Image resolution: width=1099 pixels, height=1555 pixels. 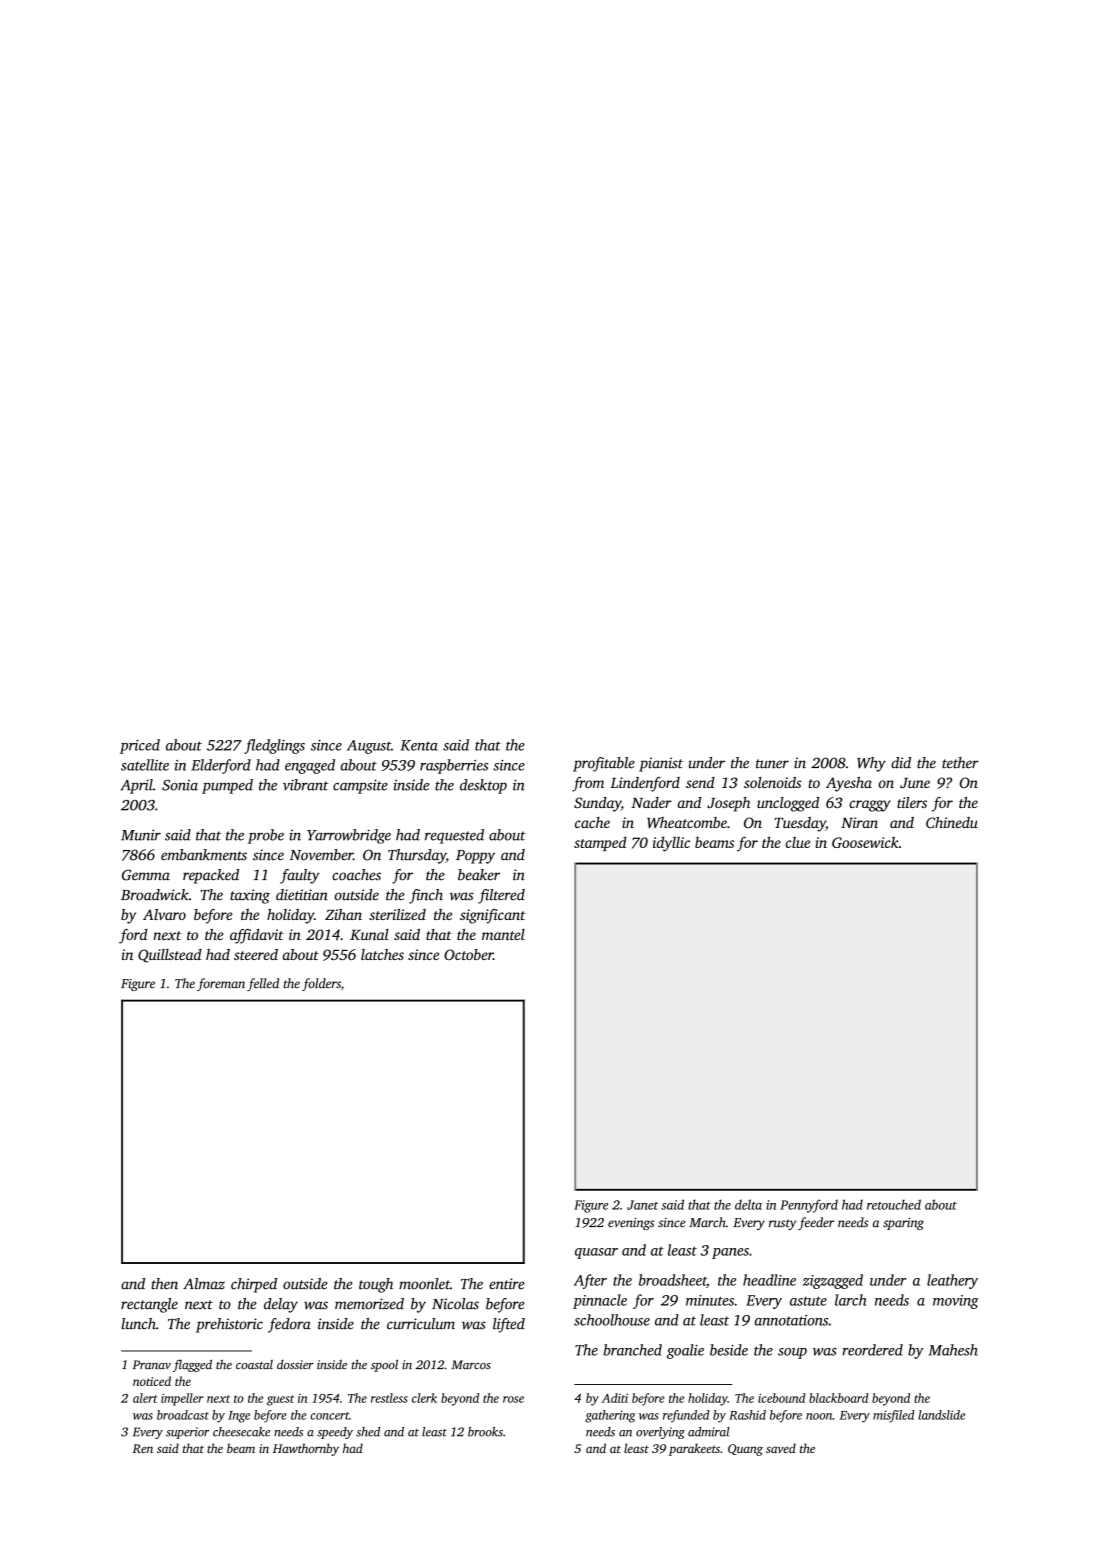 I want to click on quasar, so click(x=596, y=1253).
